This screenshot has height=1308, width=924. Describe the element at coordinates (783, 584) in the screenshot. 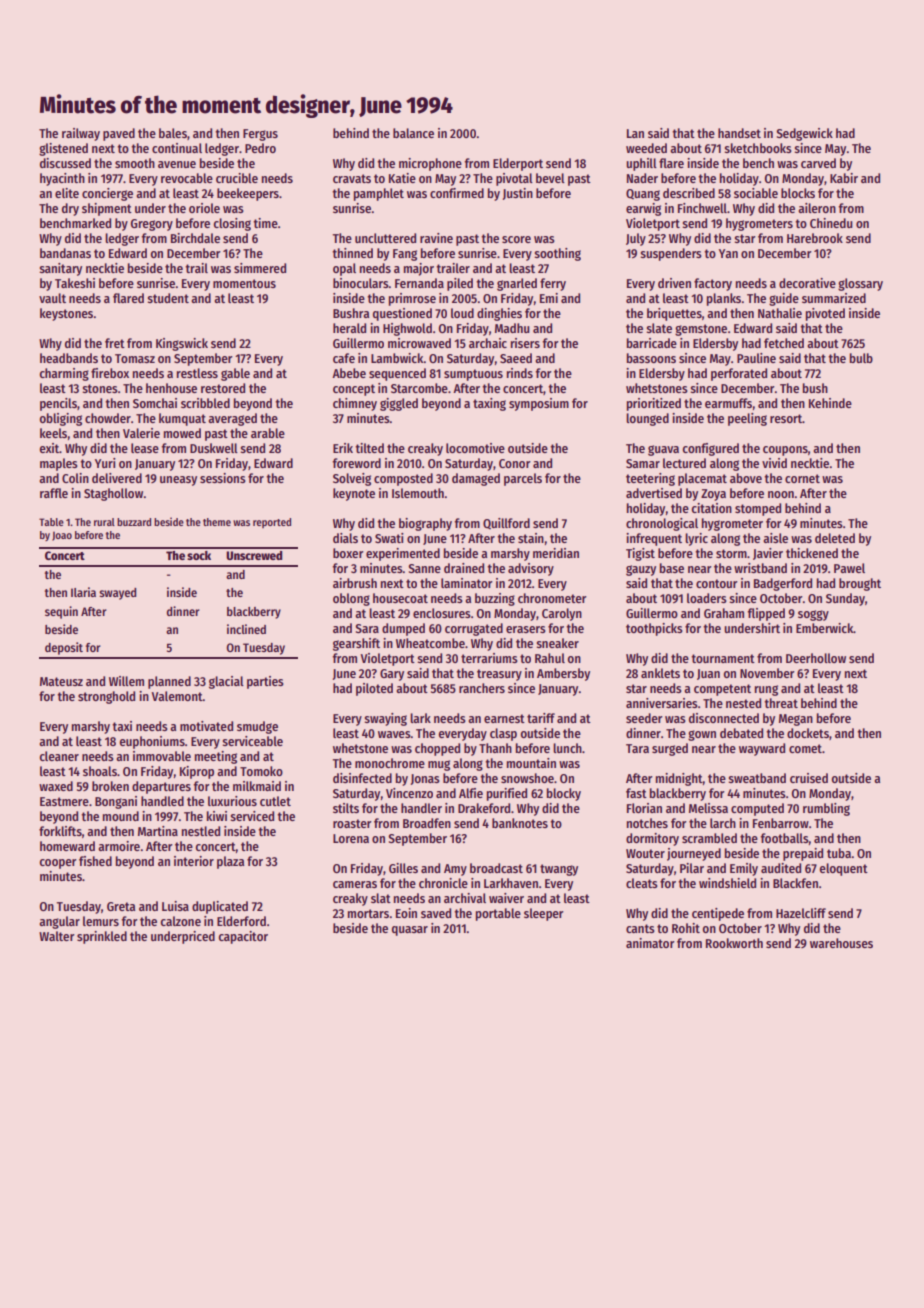

I see `Badgerford` at that location.
